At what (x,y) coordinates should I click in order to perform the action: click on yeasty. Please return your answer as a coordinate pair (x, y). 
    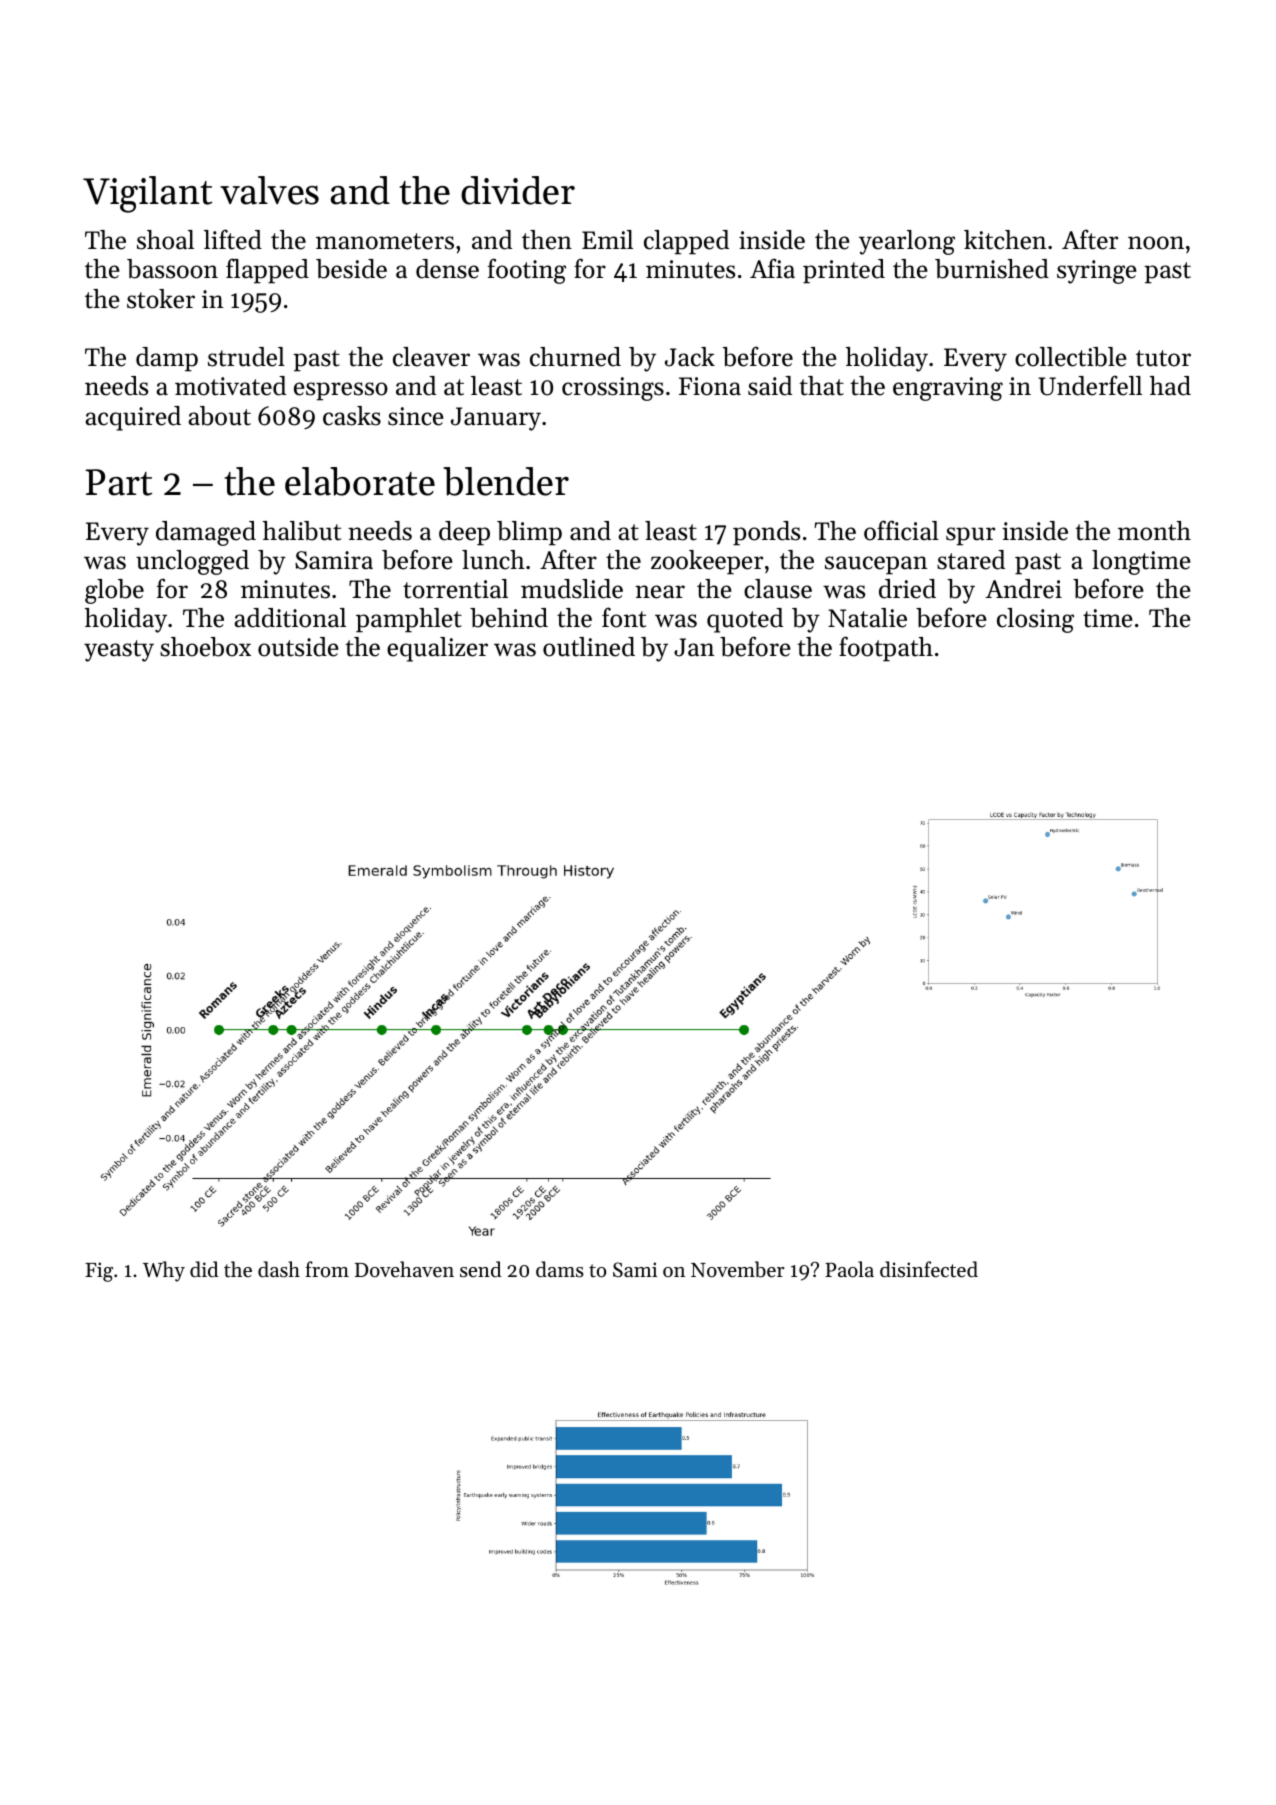
    Looking at the image, I should click on (119, 651).
